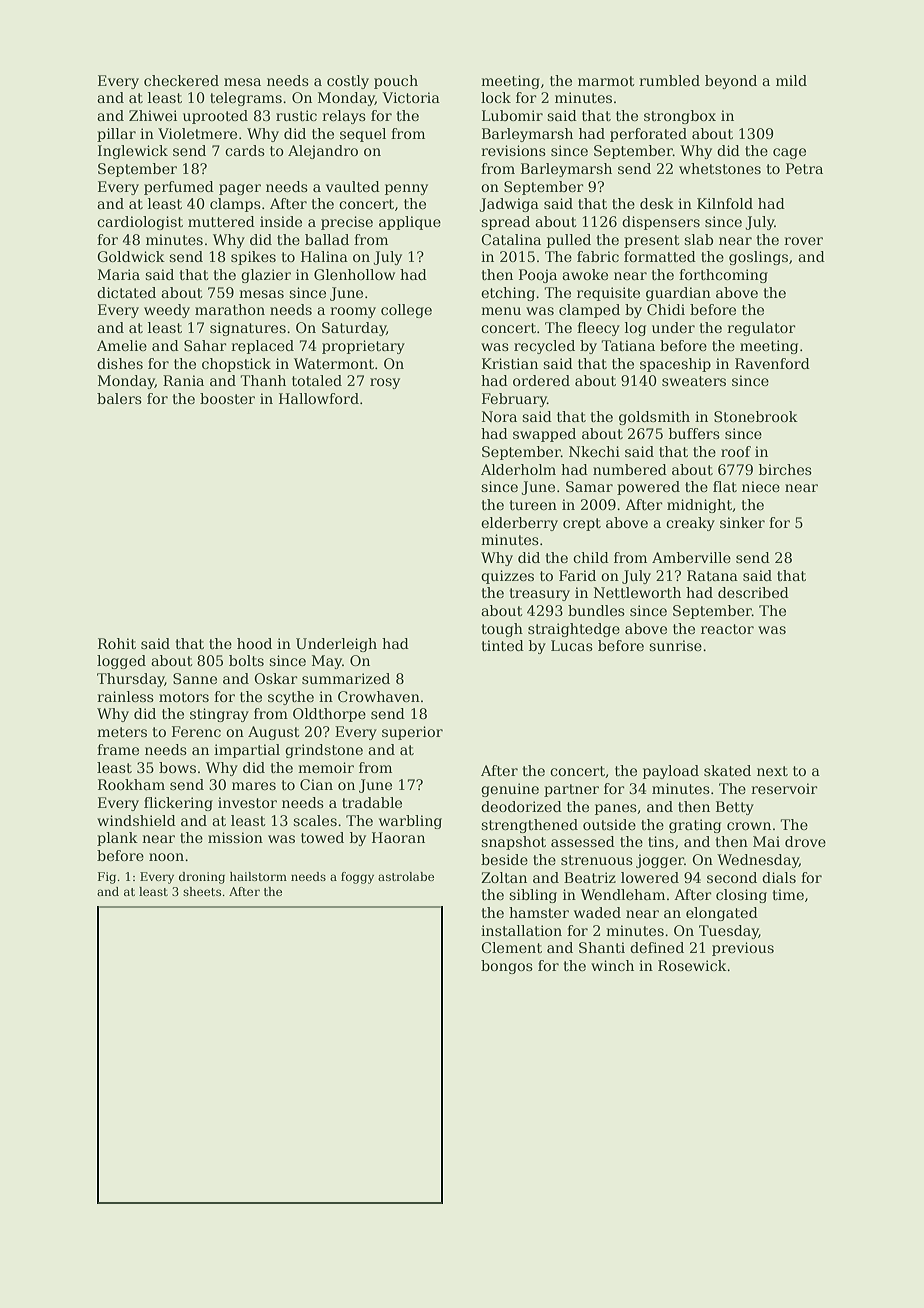  I want to click on quizzes, so click(507, 577).
